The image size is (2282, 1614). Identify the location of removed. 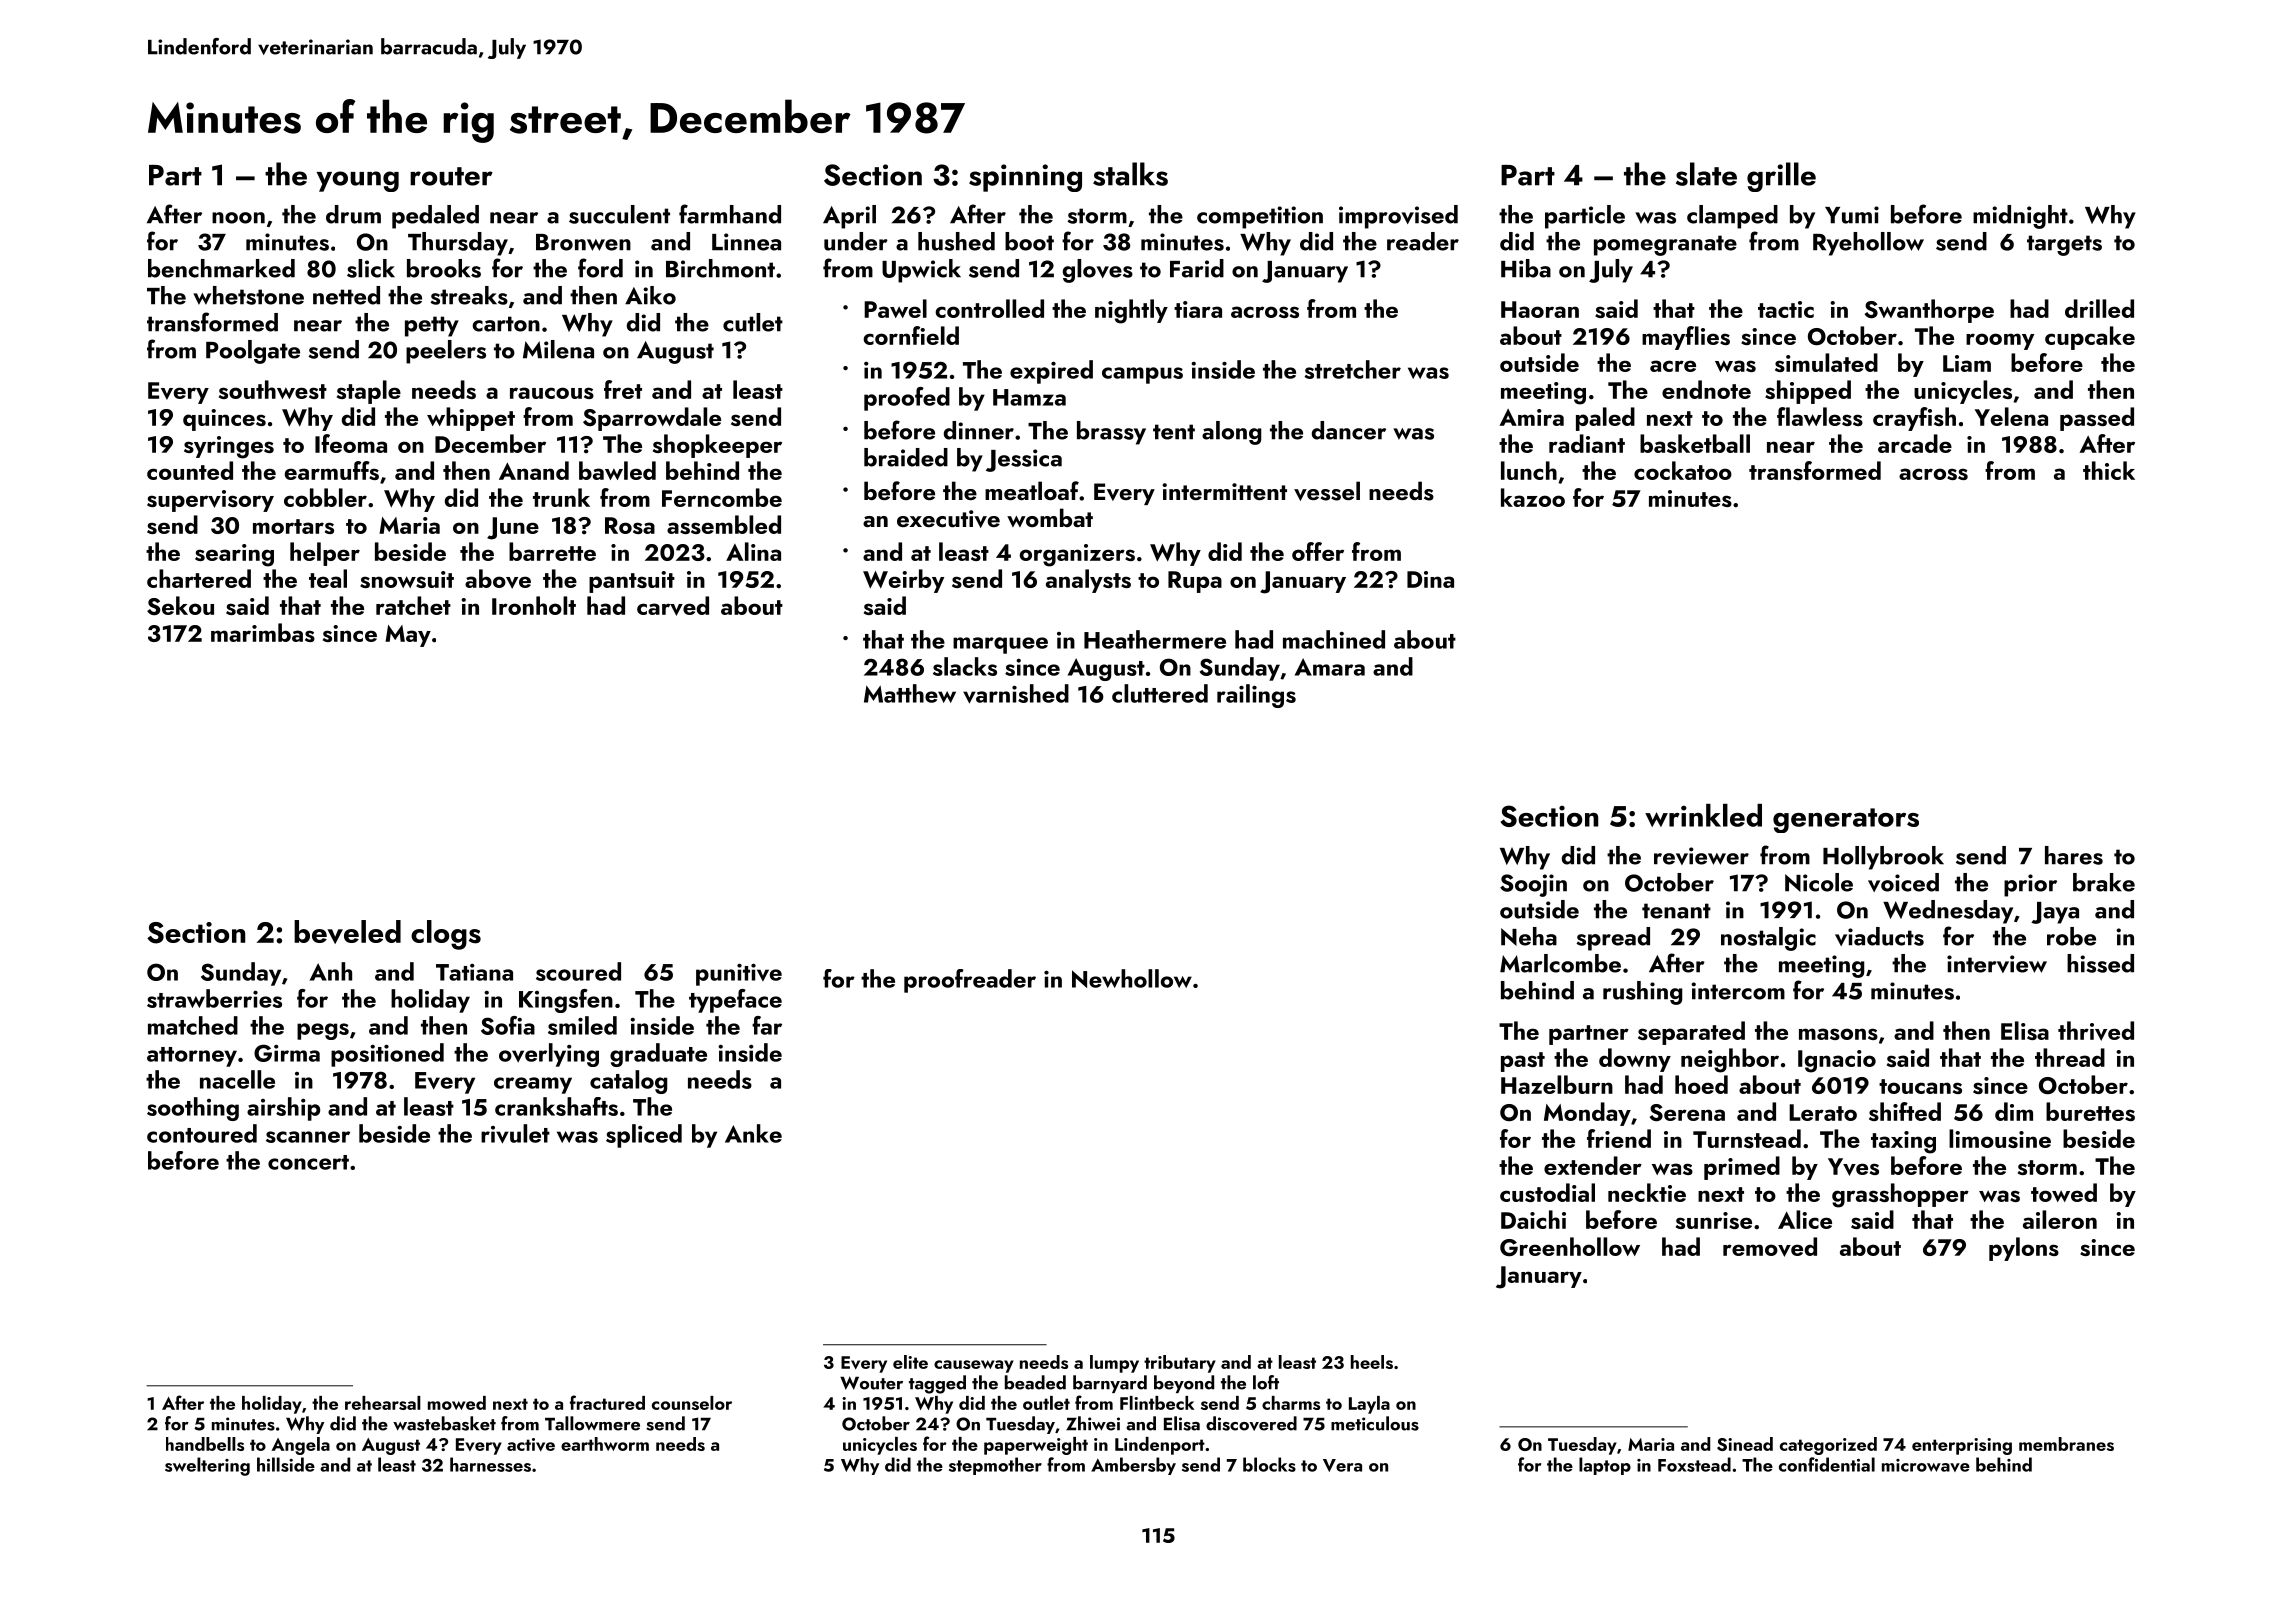
(1770, 1247).
